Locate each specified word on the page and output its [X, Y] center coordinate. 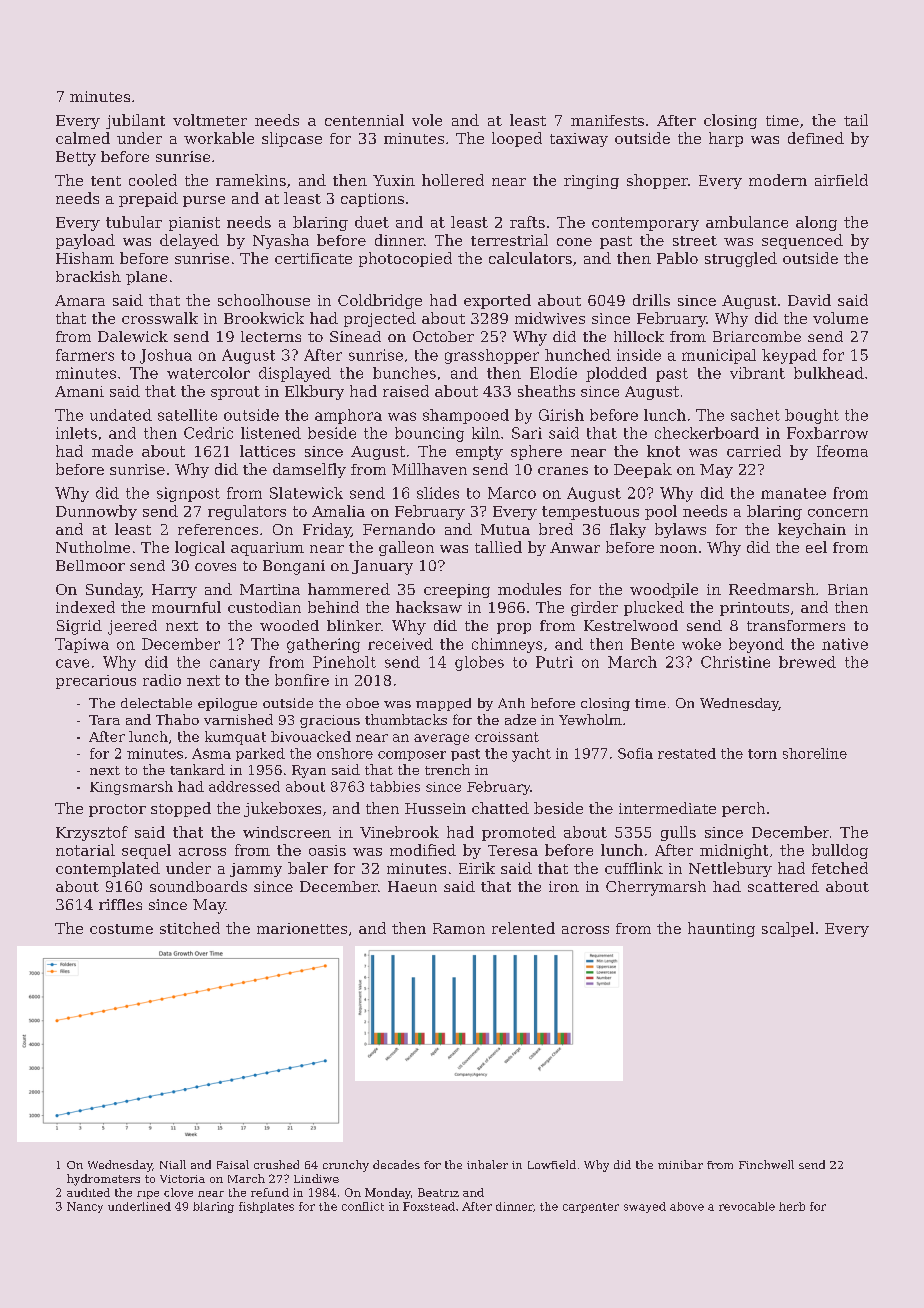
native [845, 644]
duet [372, 222]
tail [856, 120]
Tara [104, 720]
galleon [406, 548]
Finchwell [766, 1164]
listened [271, 433]
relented [523, 928]
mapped [443, 704]
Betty [76, 158]
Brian [848, 589]
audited [88, 1192]
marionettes [302, 928]
